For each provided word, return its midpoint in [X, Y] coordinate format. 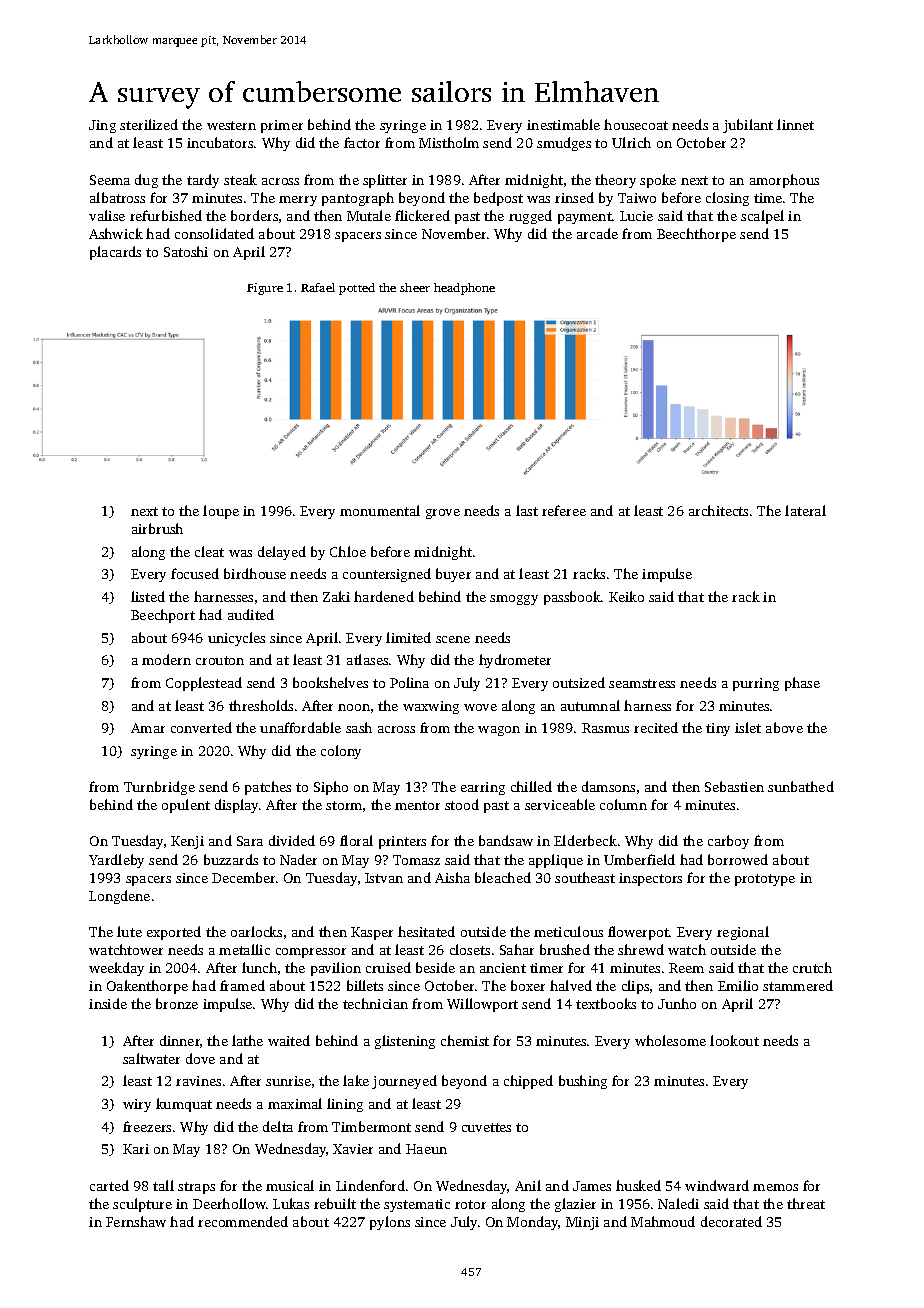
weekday [116, 969]
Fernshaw [136, 1221]
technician [375, 1003]
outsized [579, 682]
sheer [415, 287]
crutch [812, 967]
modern [166, 659]
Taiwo [637, 198]
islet [748, 727]
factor [362, 142]
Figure [265, 289]
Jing [102, 126]
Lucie [636, 216]
